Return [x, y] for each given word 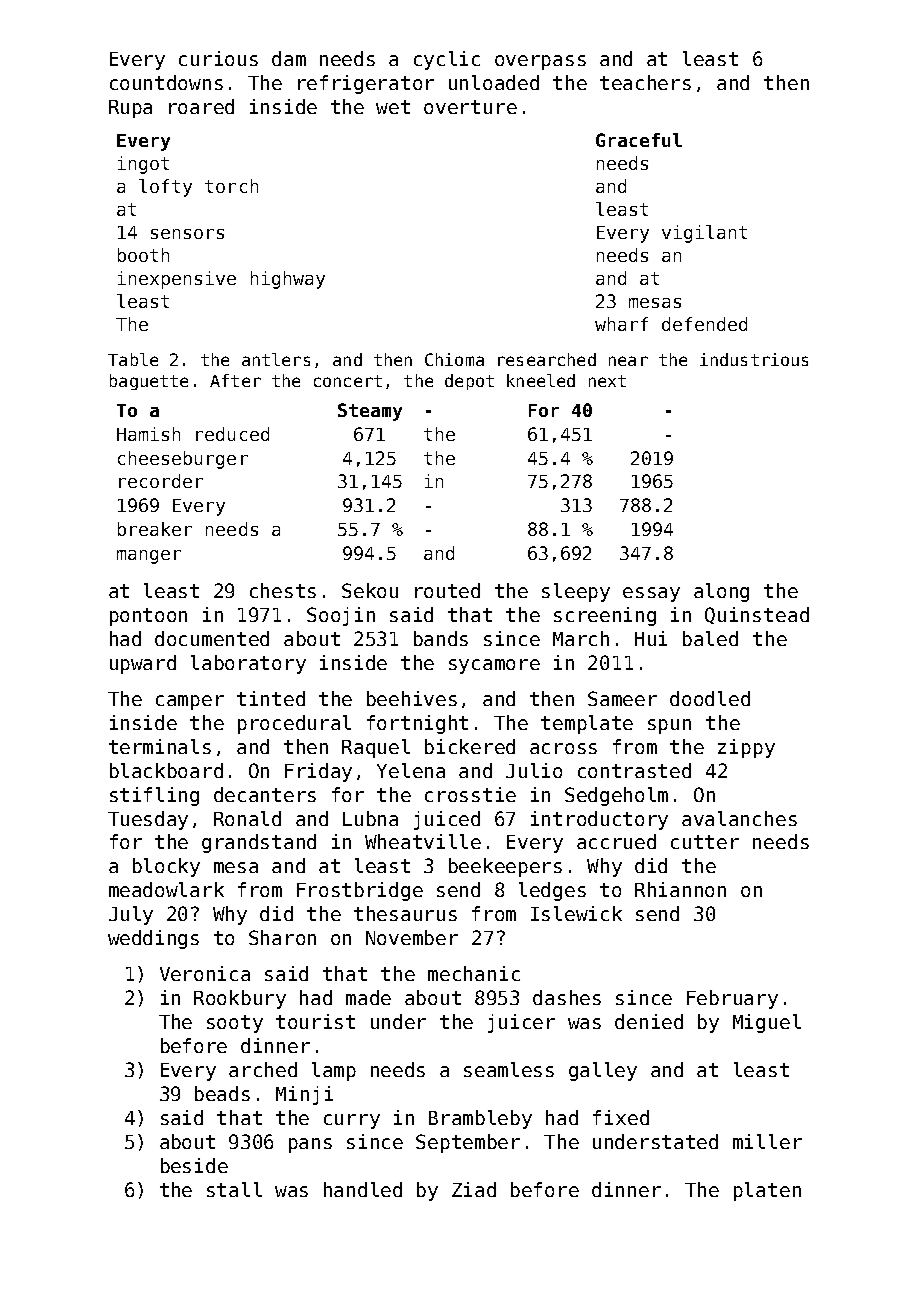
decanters [265, 794]
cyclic [447, 60]
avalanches [739, 818]
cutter [705, 842]
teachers [645, 82]
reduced [232, 434]
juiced [447, 820]
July [131, 915]
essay [651, 594]
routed [447, 590]
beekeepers [505, 867]
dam [289, 58]
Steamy [370, 412]
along [721, 592]
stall [234, 1189]
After [235, 380]
